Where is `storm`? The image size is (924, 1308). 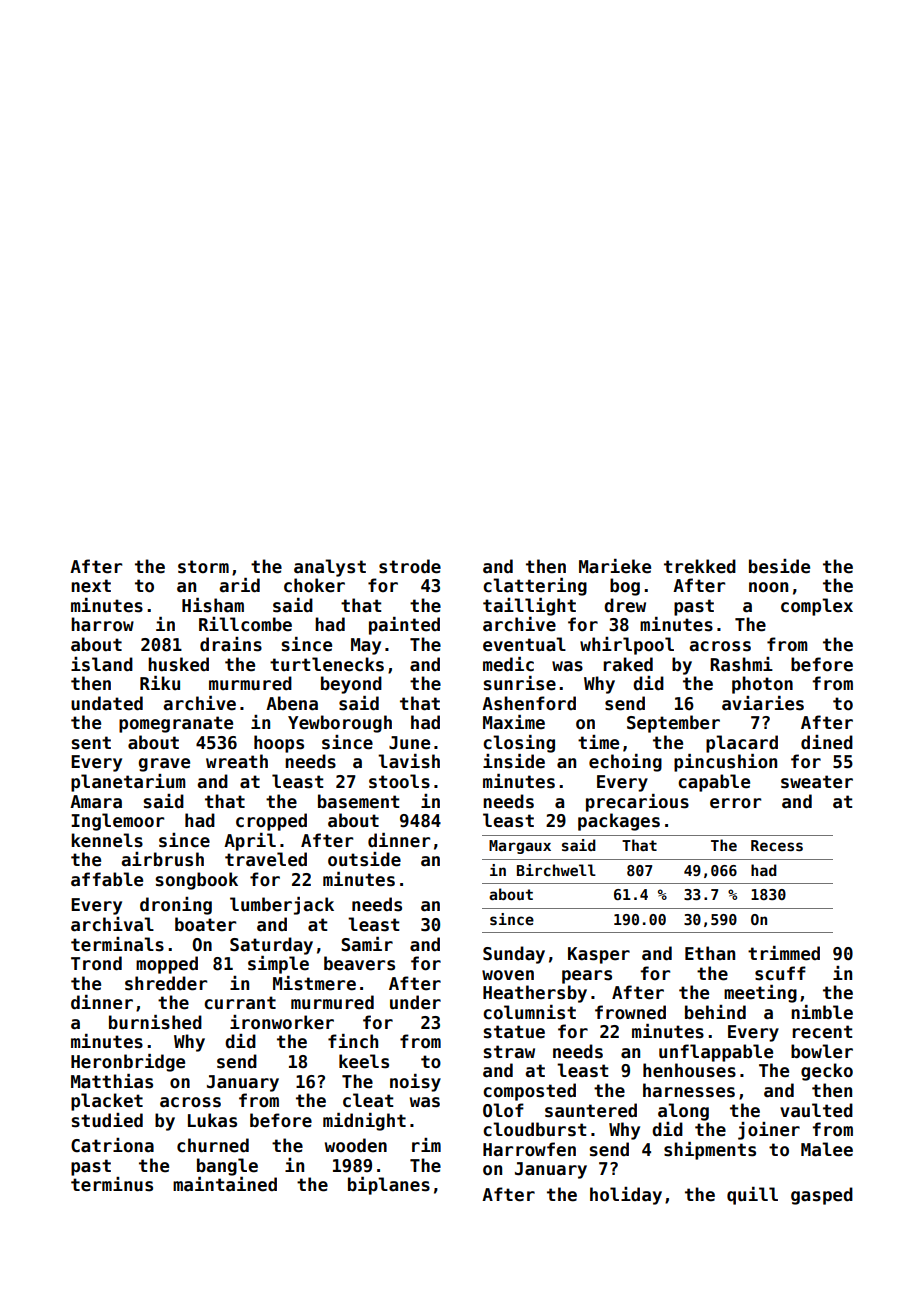 storm is located at coordinates (203, 567).
